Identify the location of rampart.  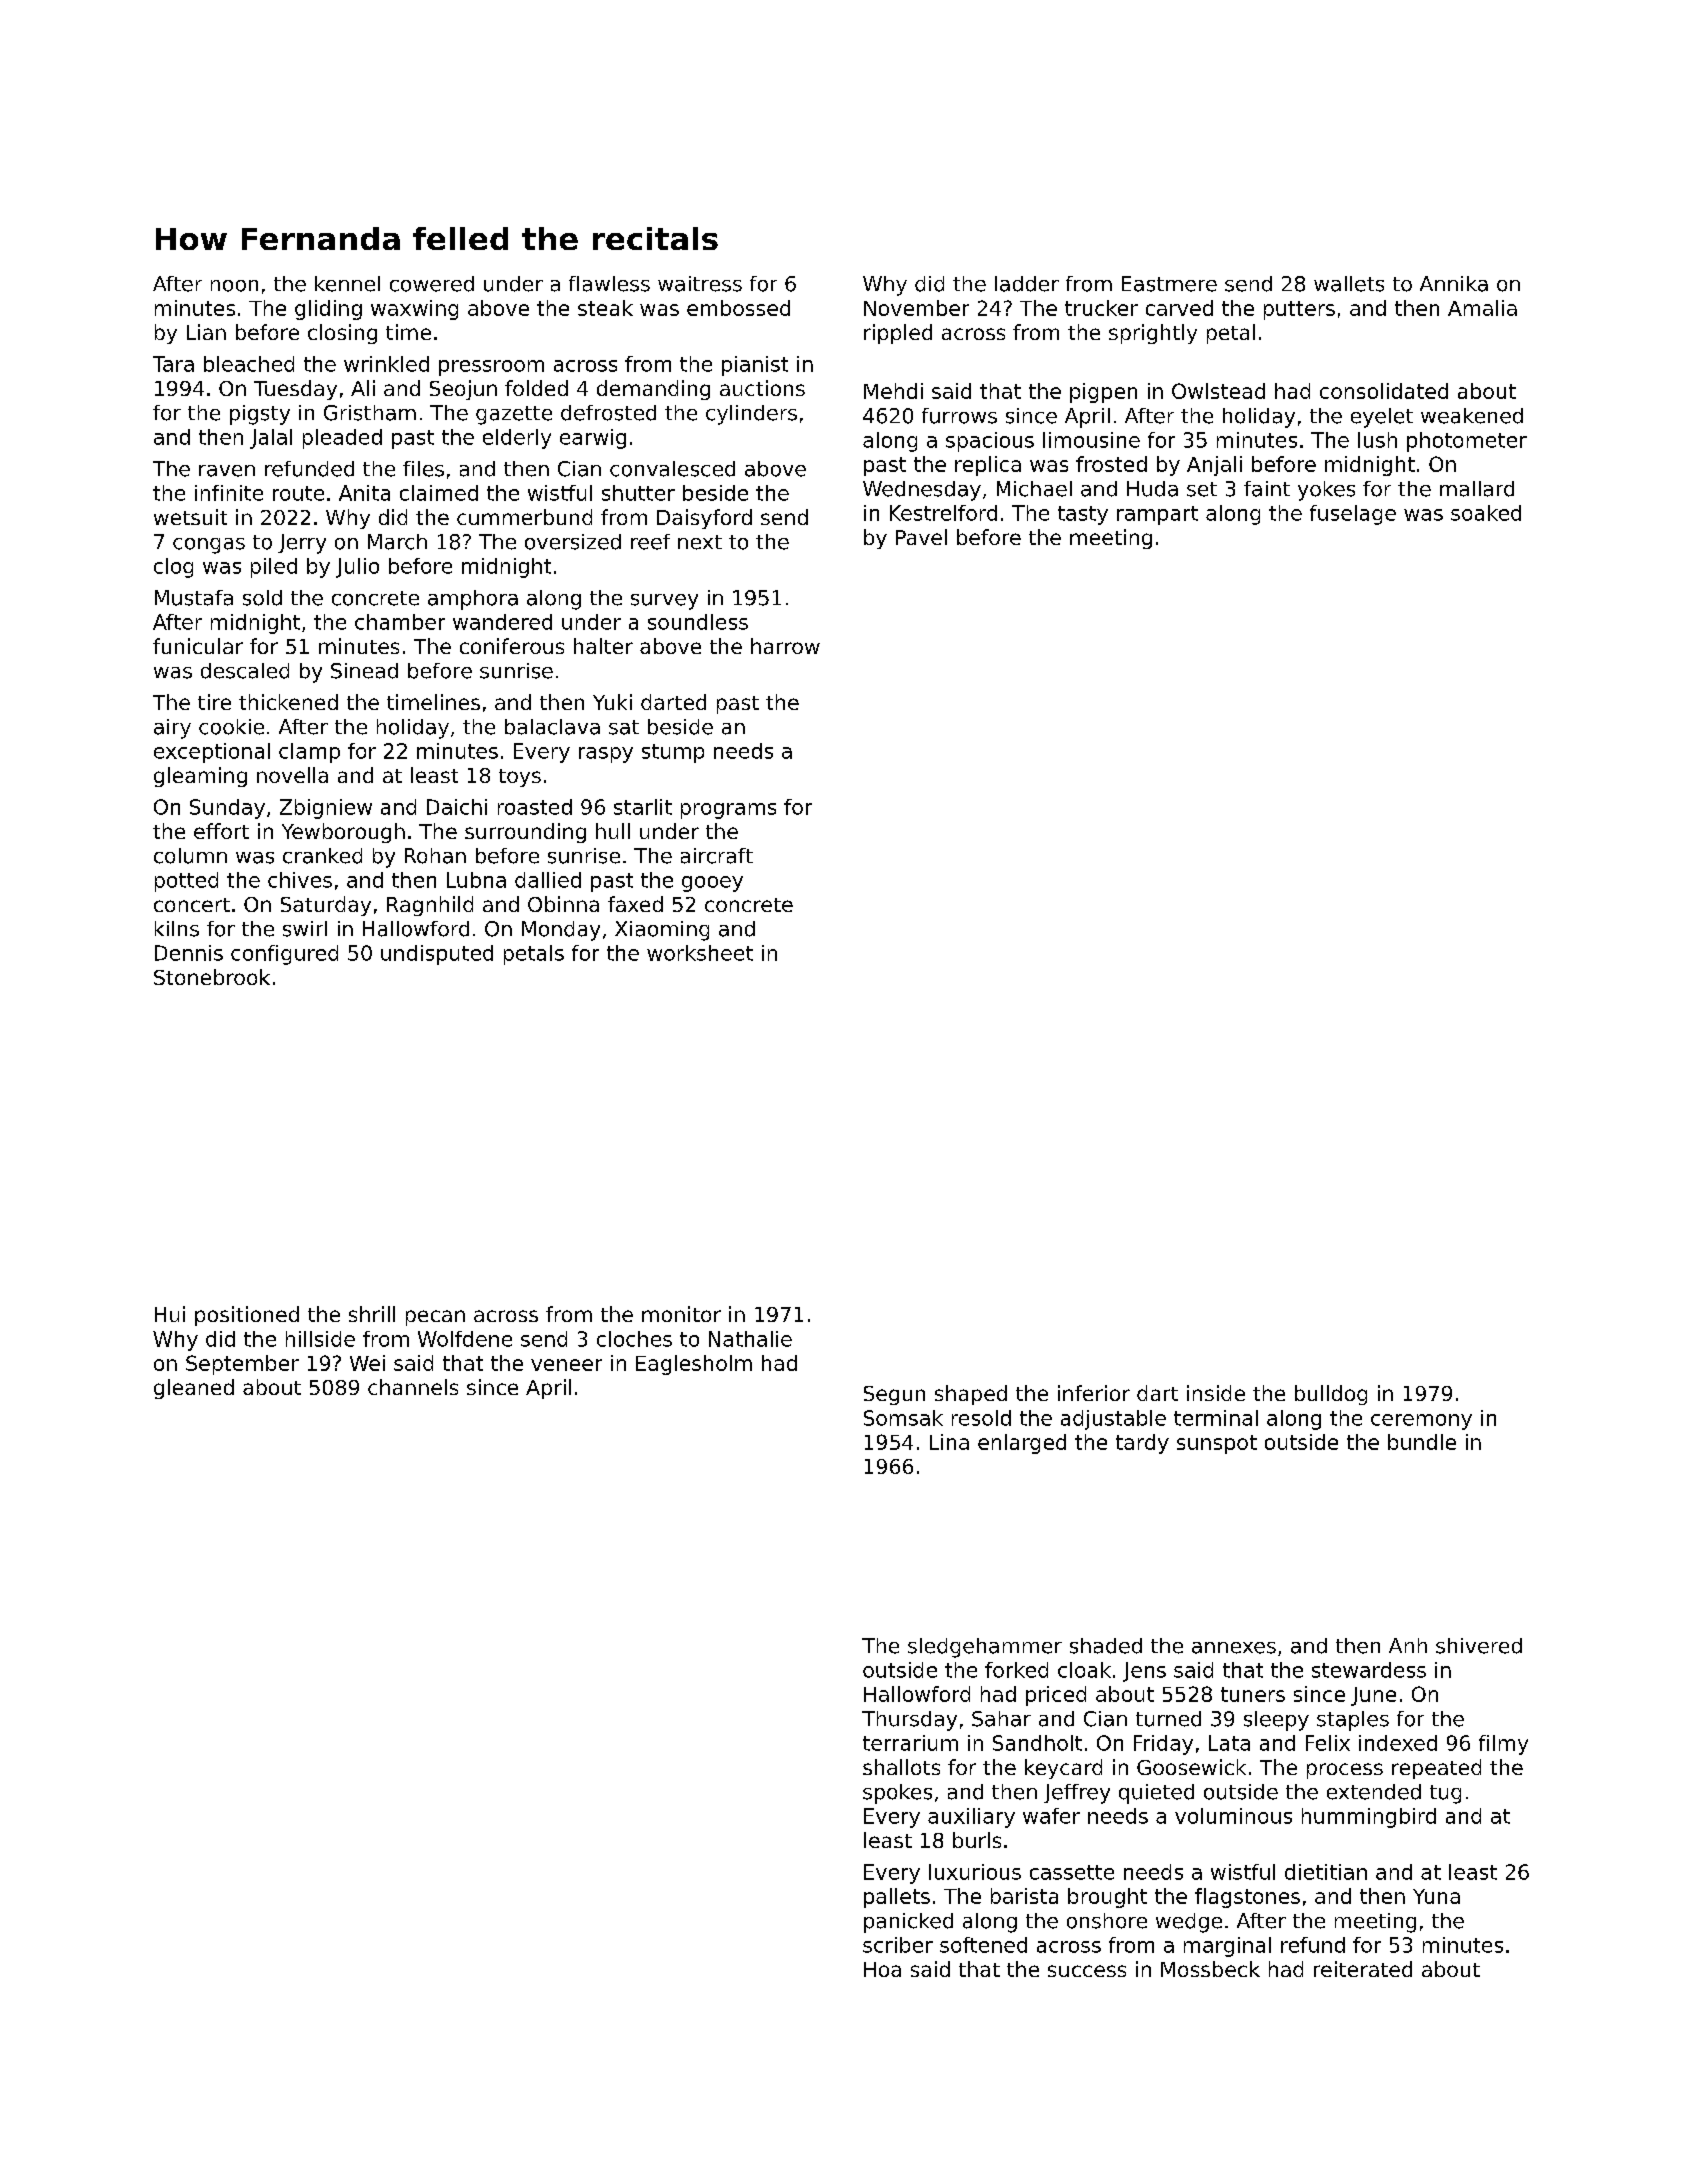
(1157, 515).
